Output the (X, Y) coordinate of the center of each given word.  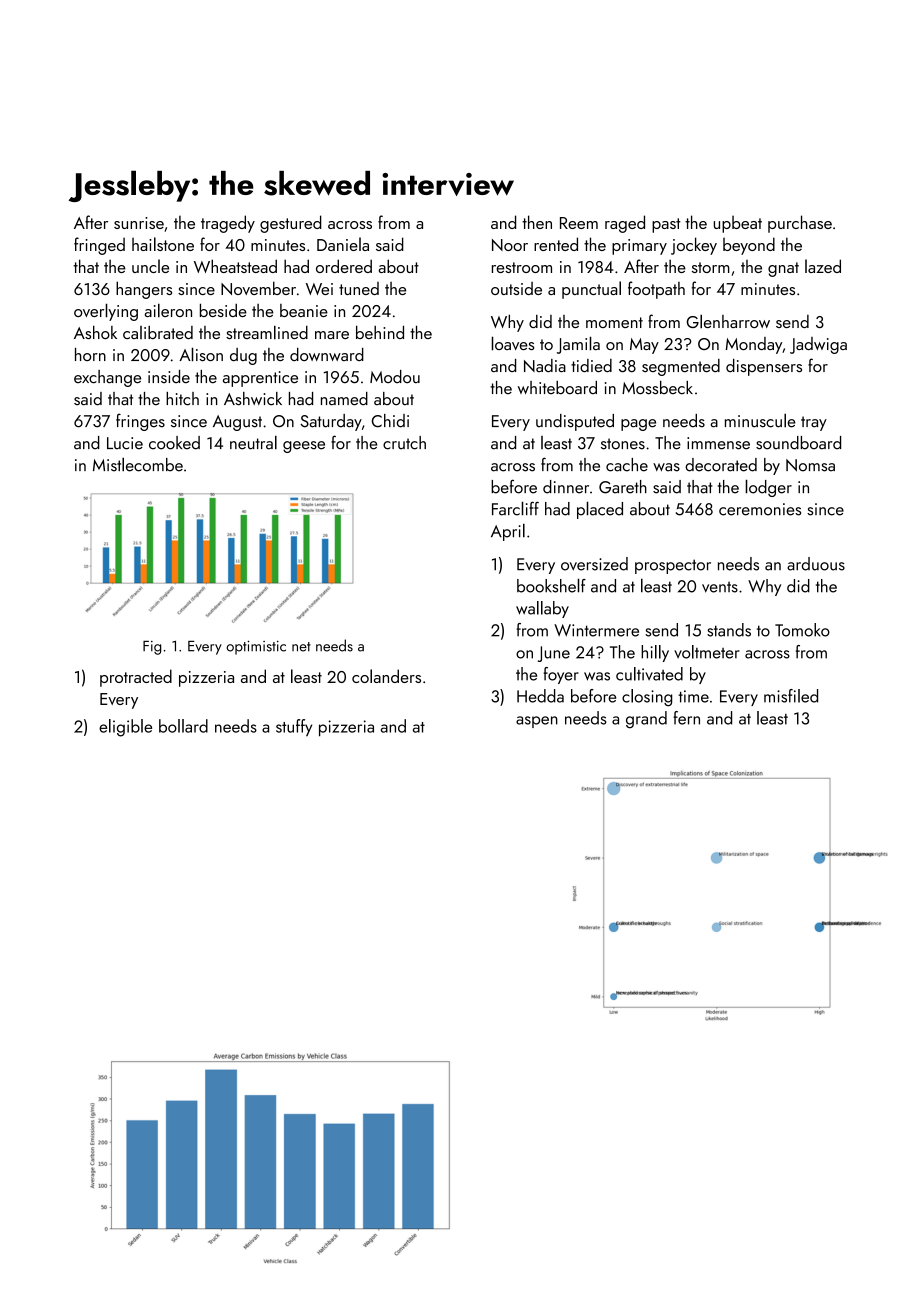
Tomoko (802, 630)
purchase (800, 224)
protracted (136, 678)
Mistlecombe (138, 464)
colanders (386, 676)
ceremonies (760, 509)
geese (304, 447)
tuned (359, 288)
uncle (150, 266)
